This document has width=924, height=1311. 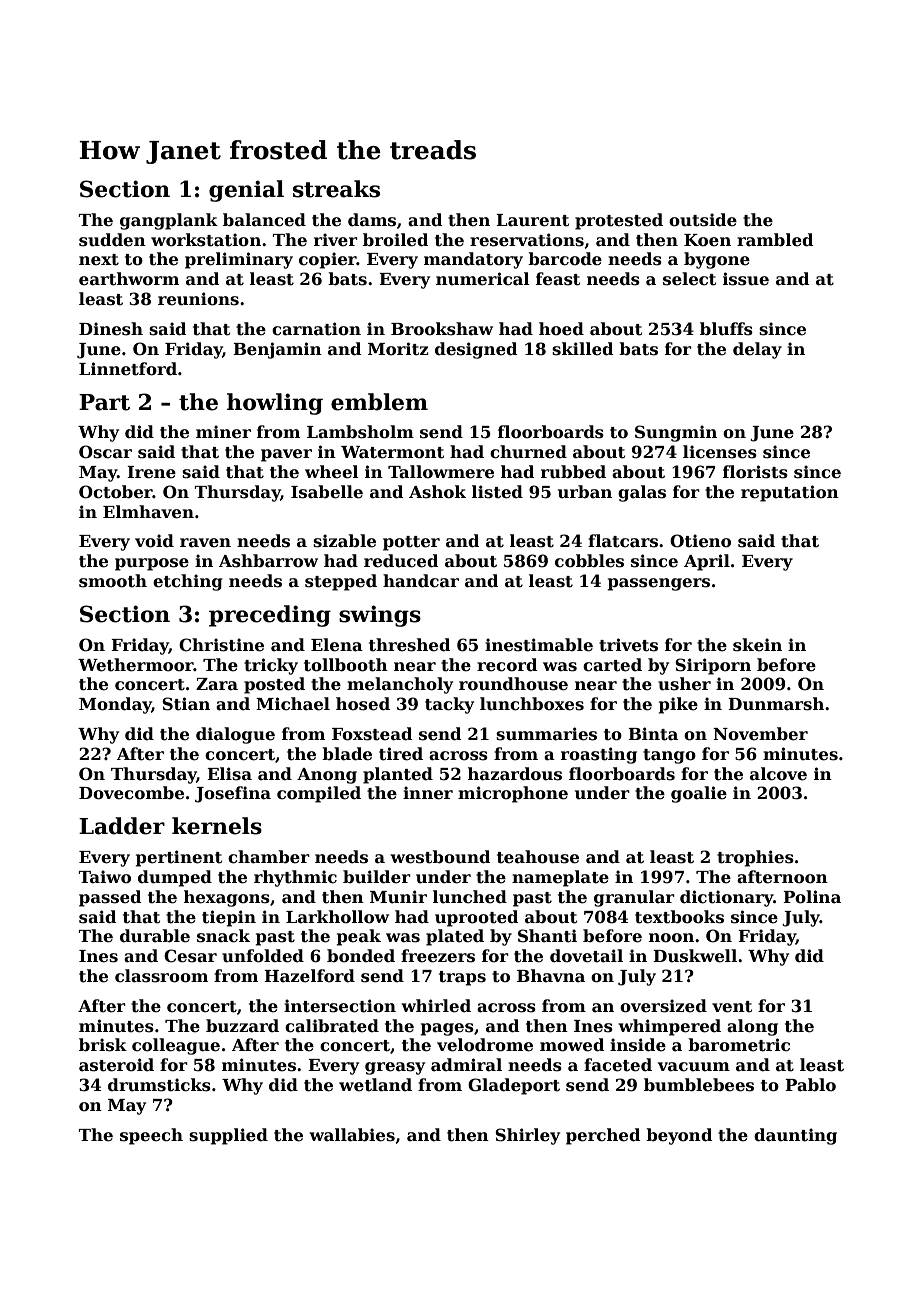 What do you see at coordinates (775, 240) in the document?
I see `rambled` at bounding box center [775, 240].
